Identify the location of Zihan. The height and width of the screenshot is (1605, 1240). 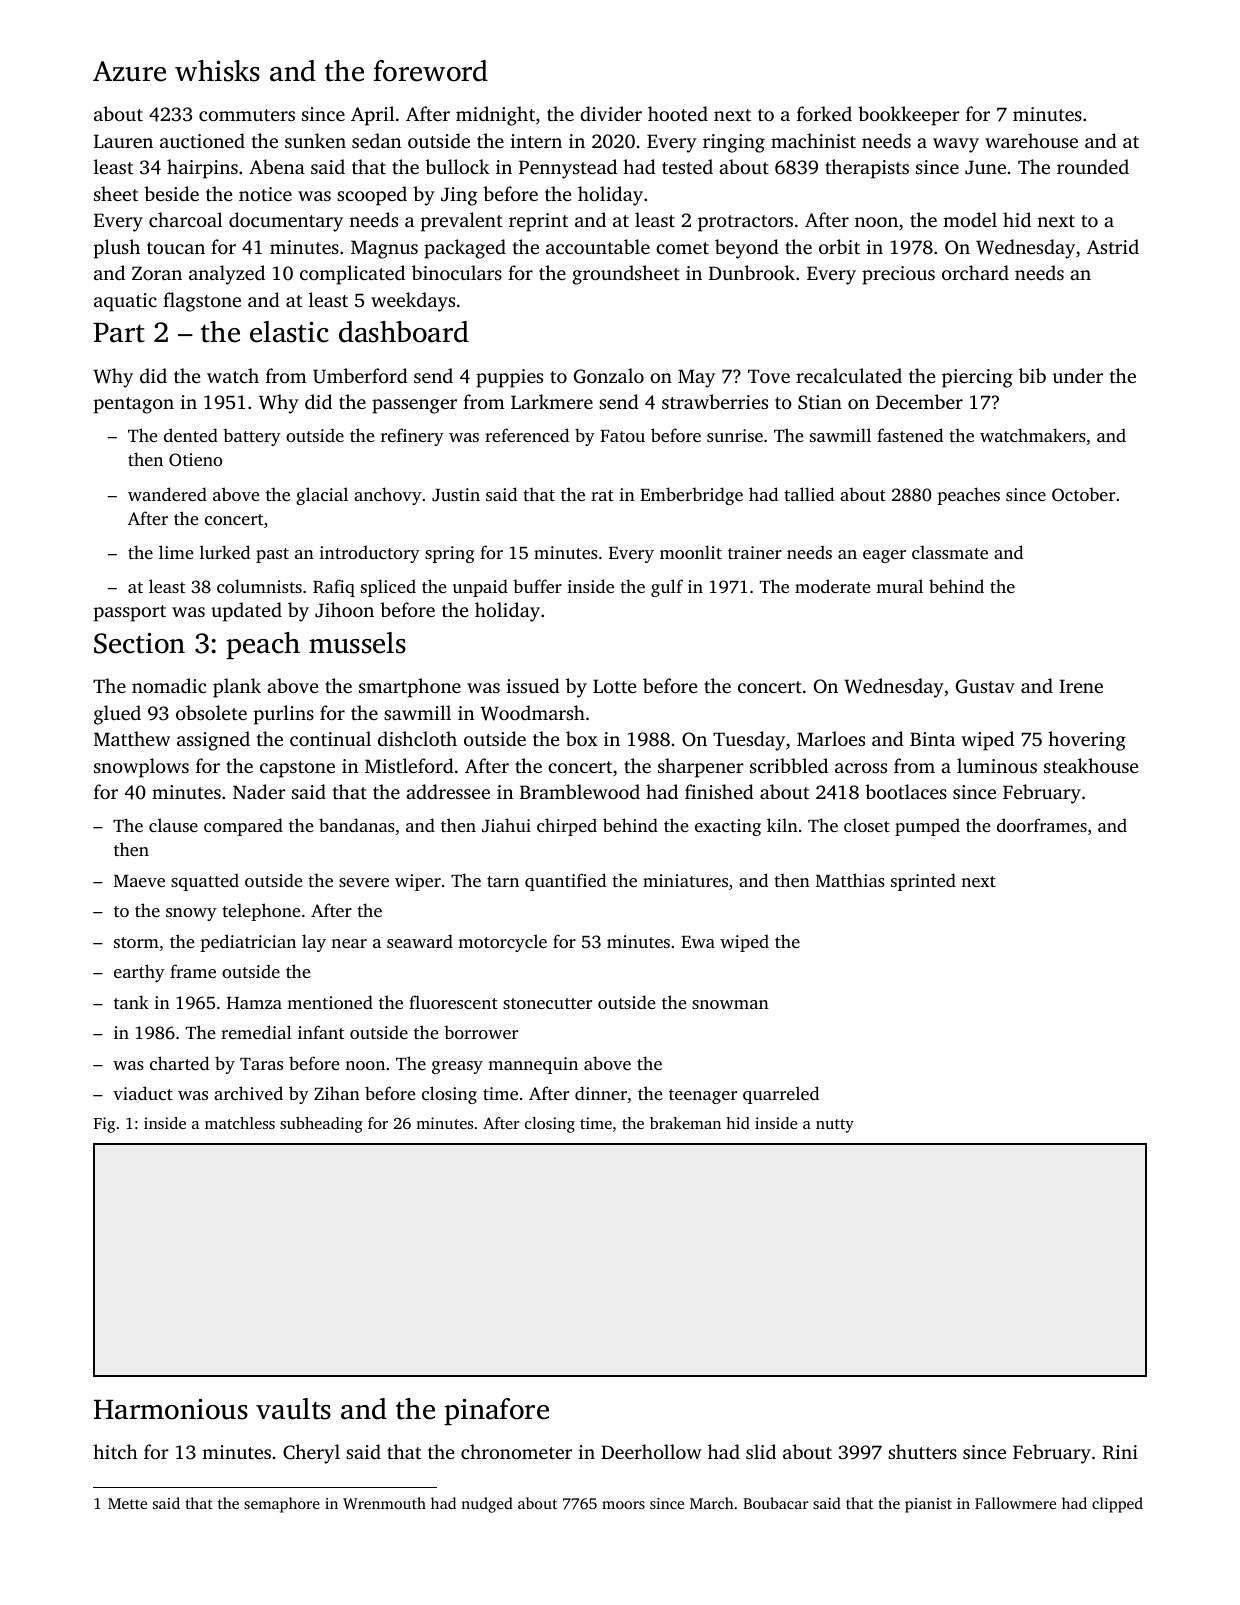
(337, 1093).
